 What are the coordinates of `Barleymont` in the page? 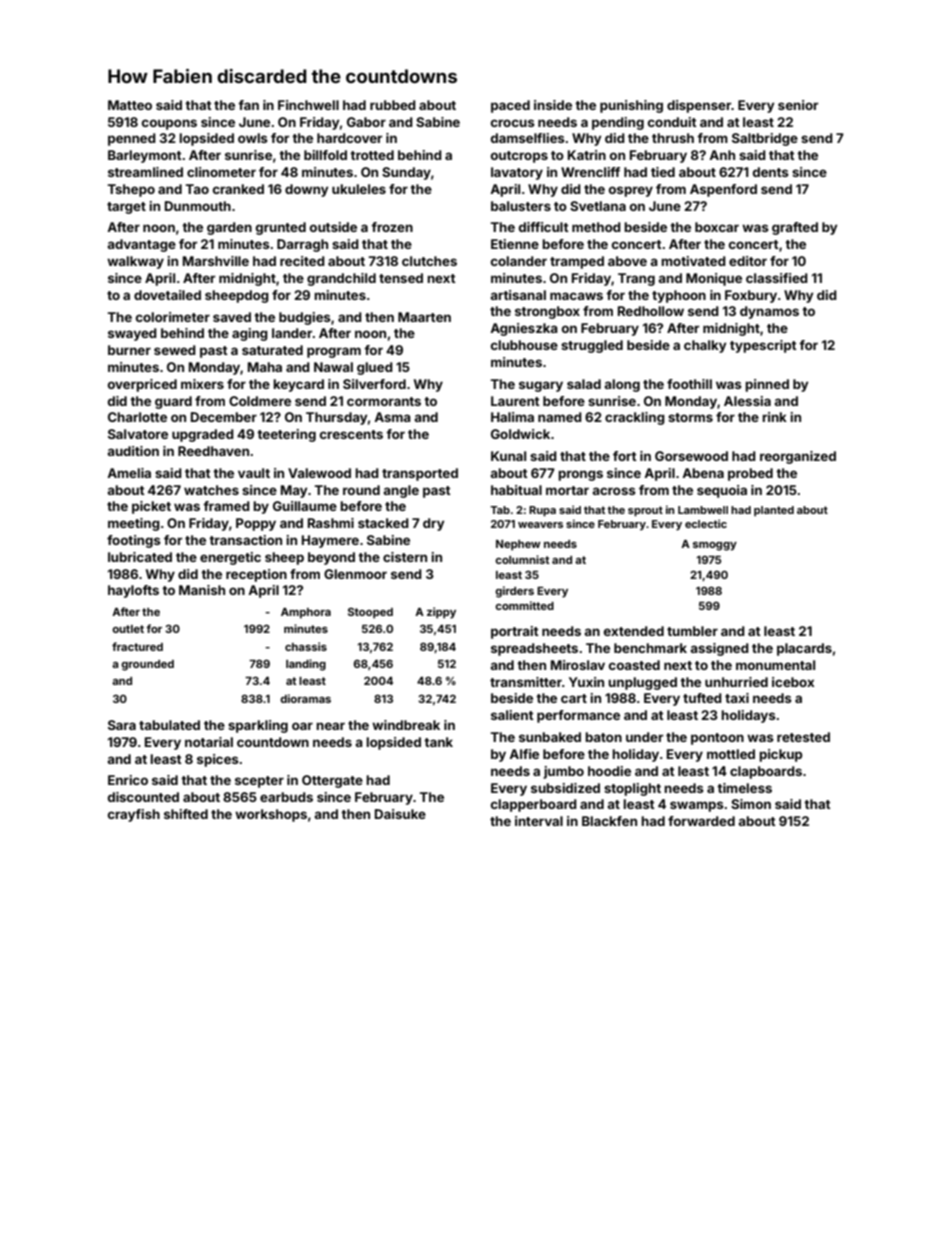 It's located at (145, 156).
